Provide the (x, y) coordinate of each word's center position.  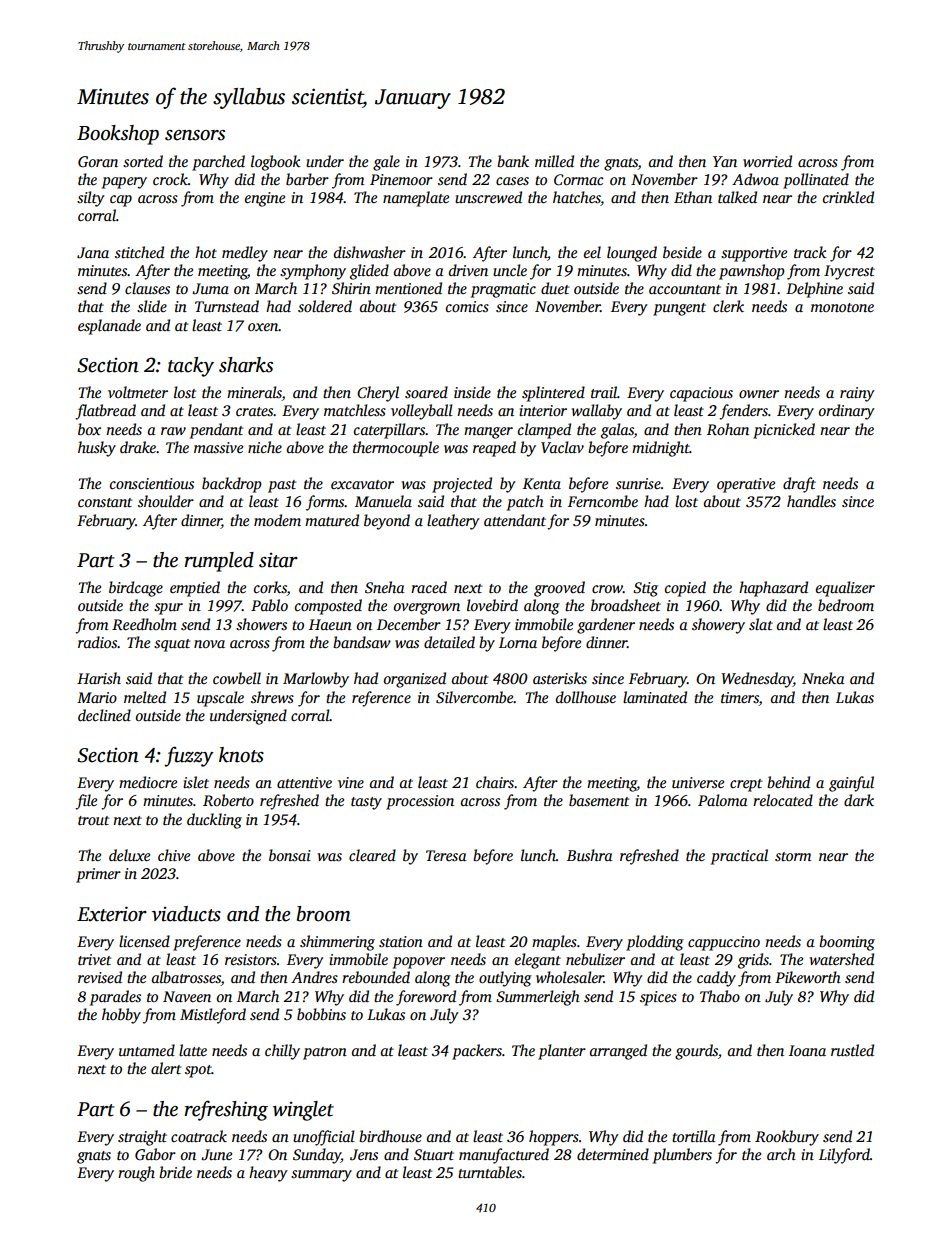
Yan (725, 161)
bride (175, 1172)
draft (799, 485)
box (89, 429)
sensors (195, 135)
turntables (490, 1172)
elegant (538, 961)
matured (332, 520)
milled (554, 161)
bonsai (290, 855)
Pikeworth (808, 977)
